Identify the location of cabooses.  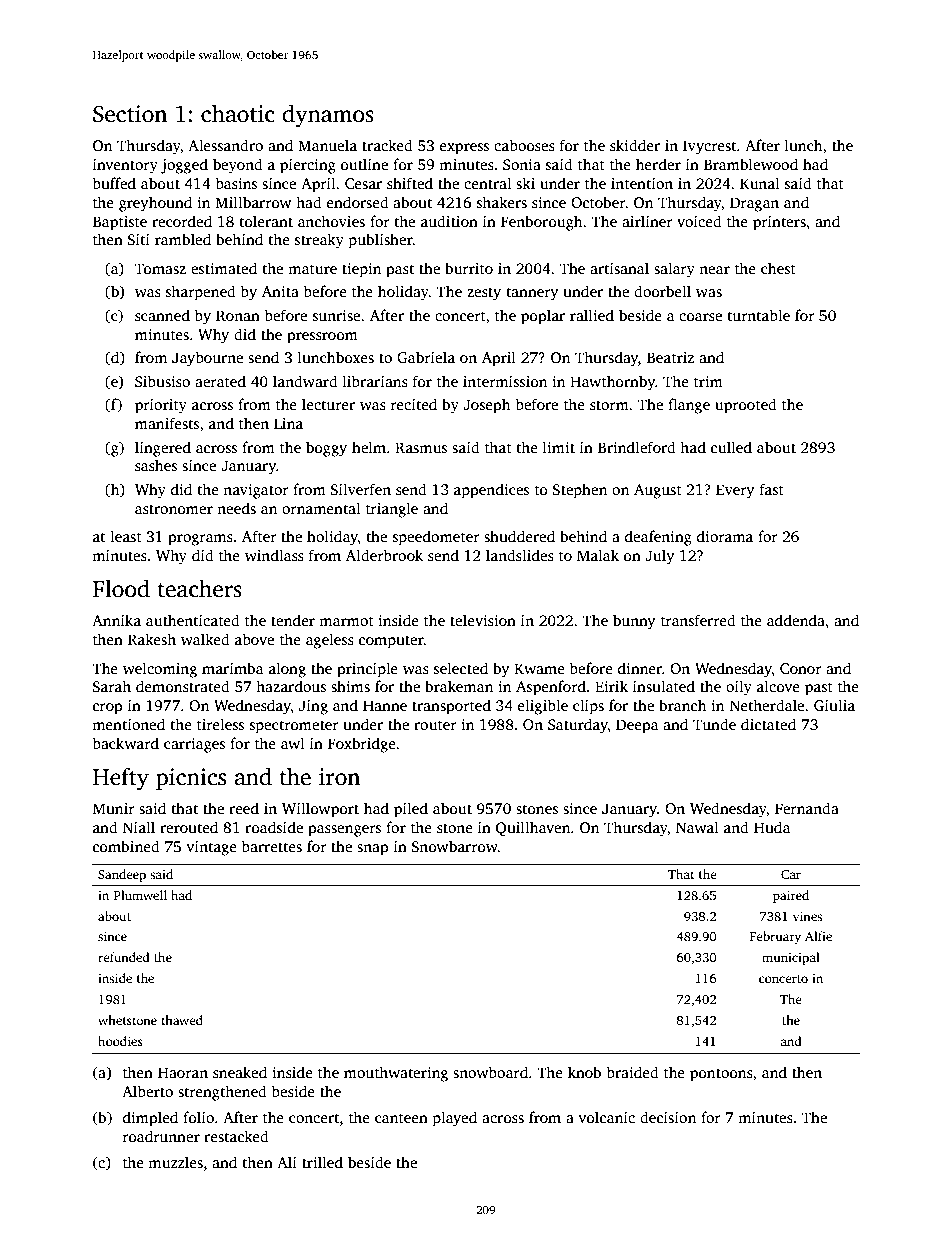
(524, 145).
